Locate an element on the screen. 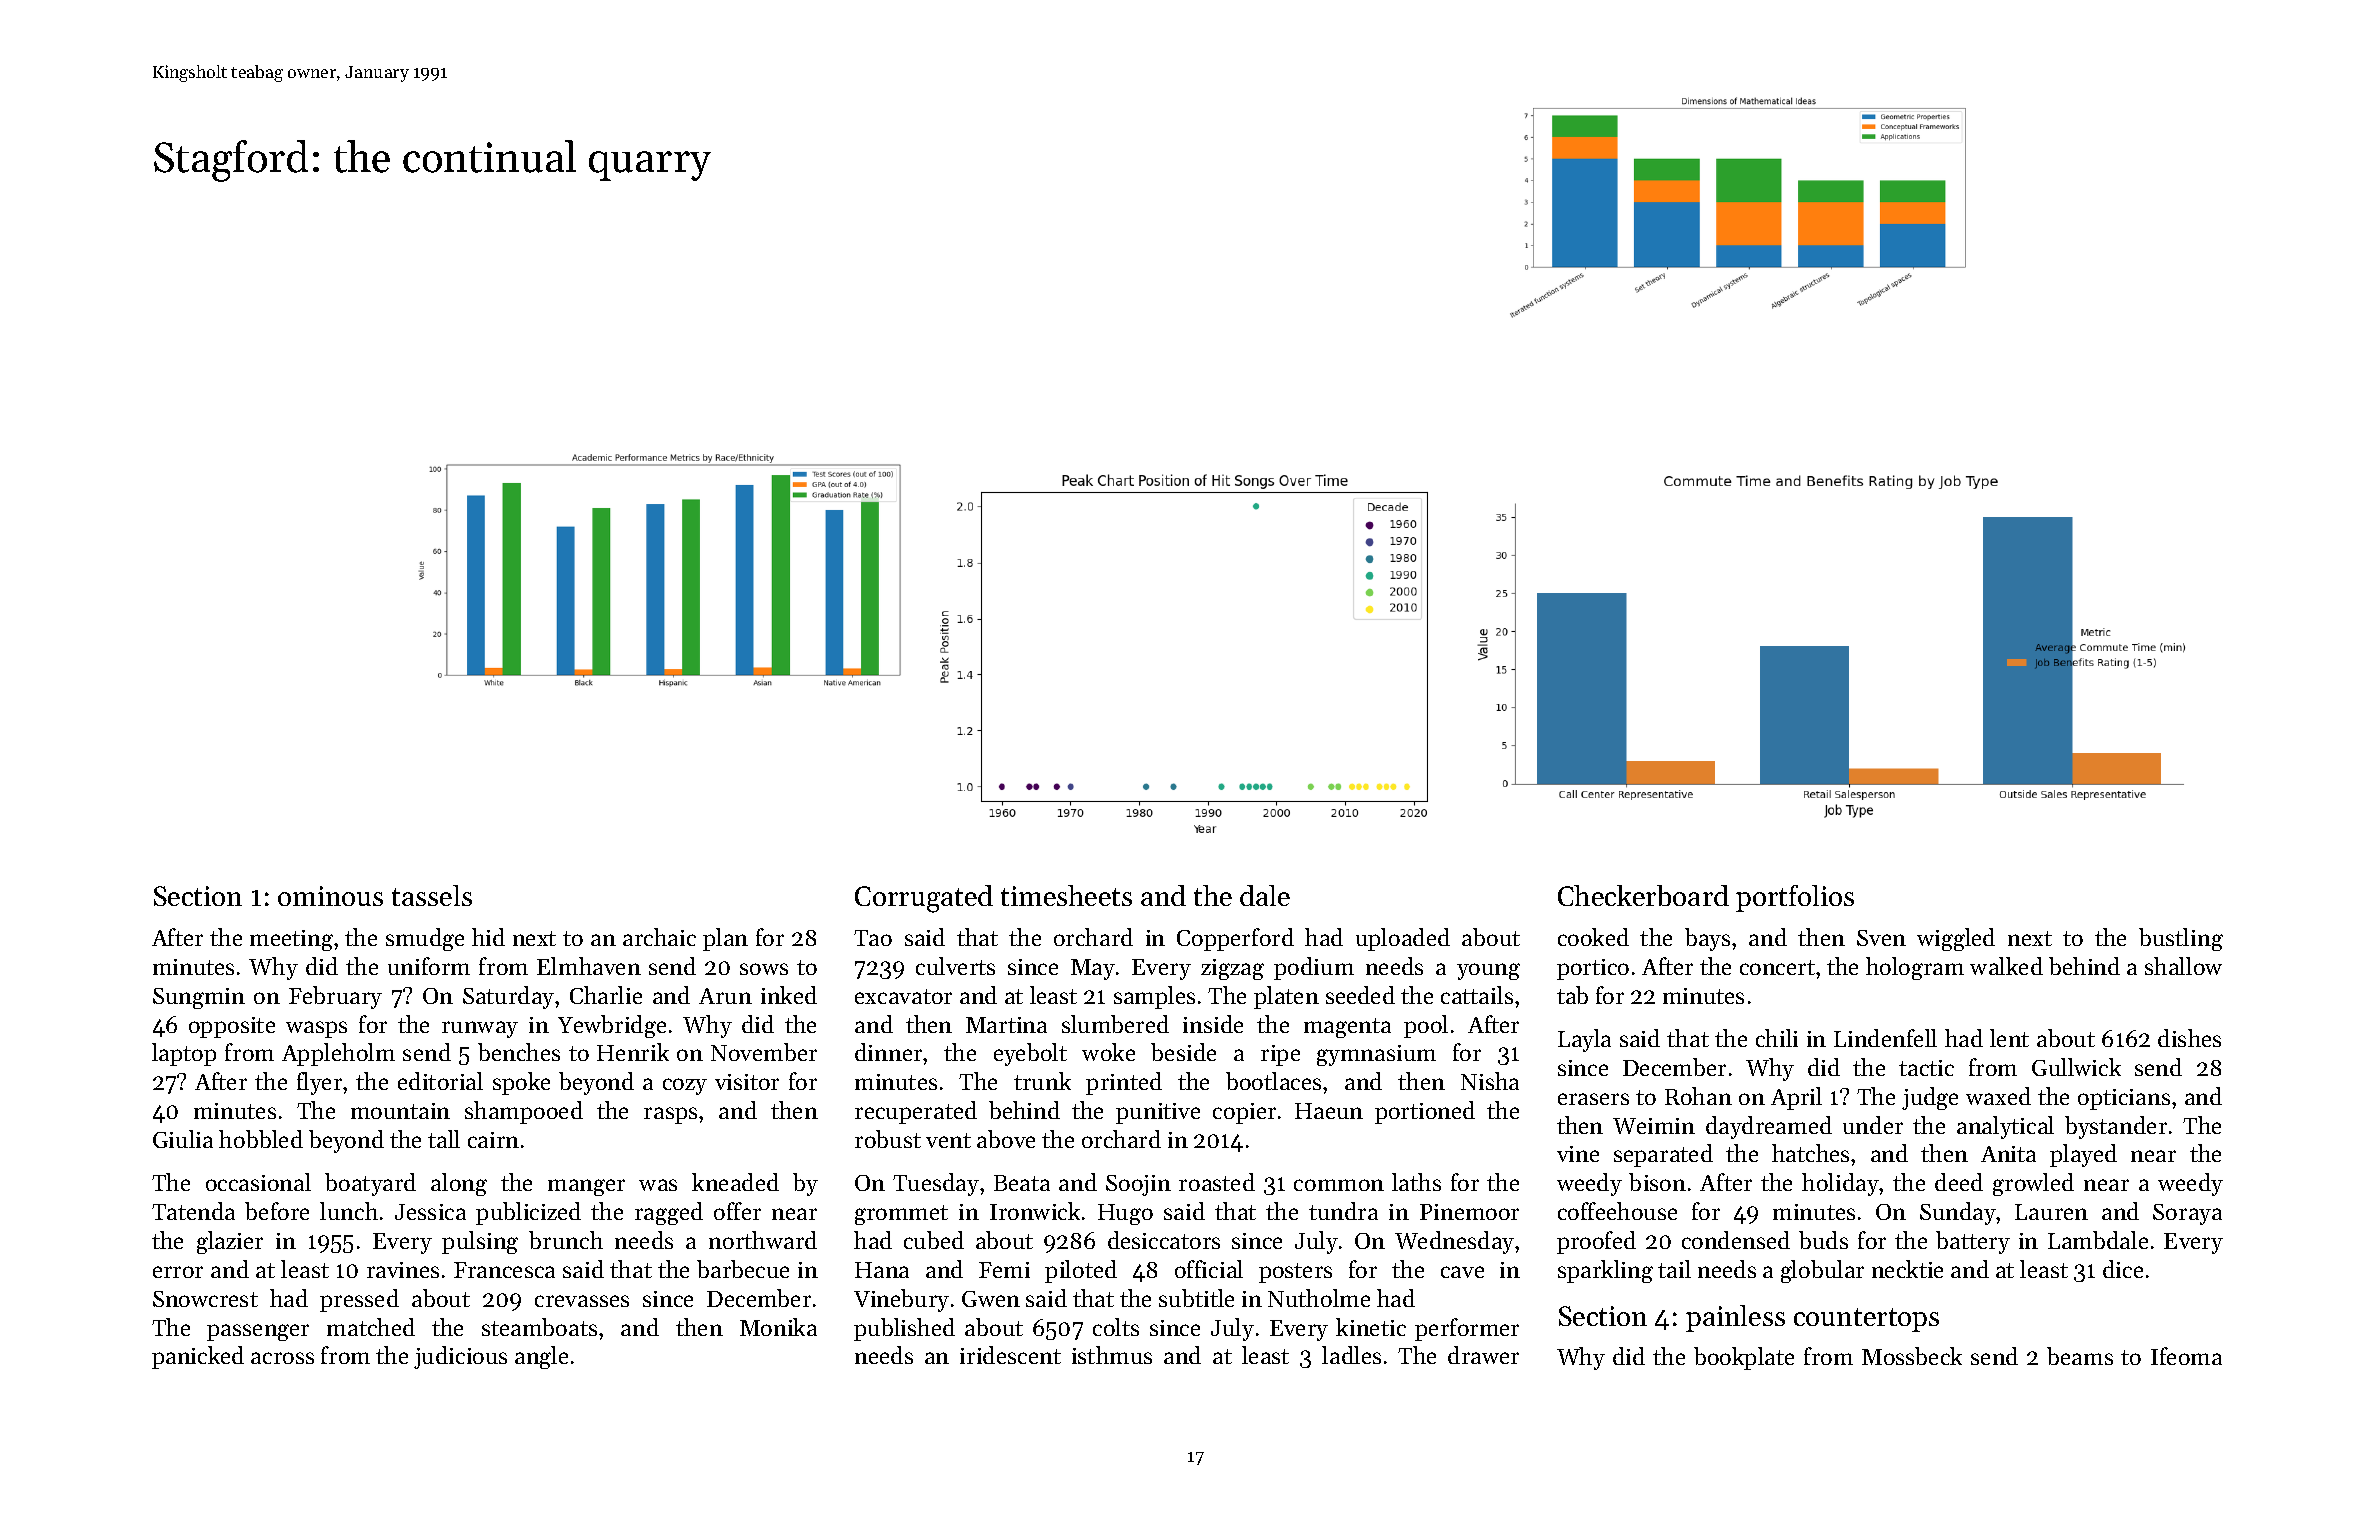 This screenshot has width=2375, height=1536. cave is located at coordinates (1462, 1272).
